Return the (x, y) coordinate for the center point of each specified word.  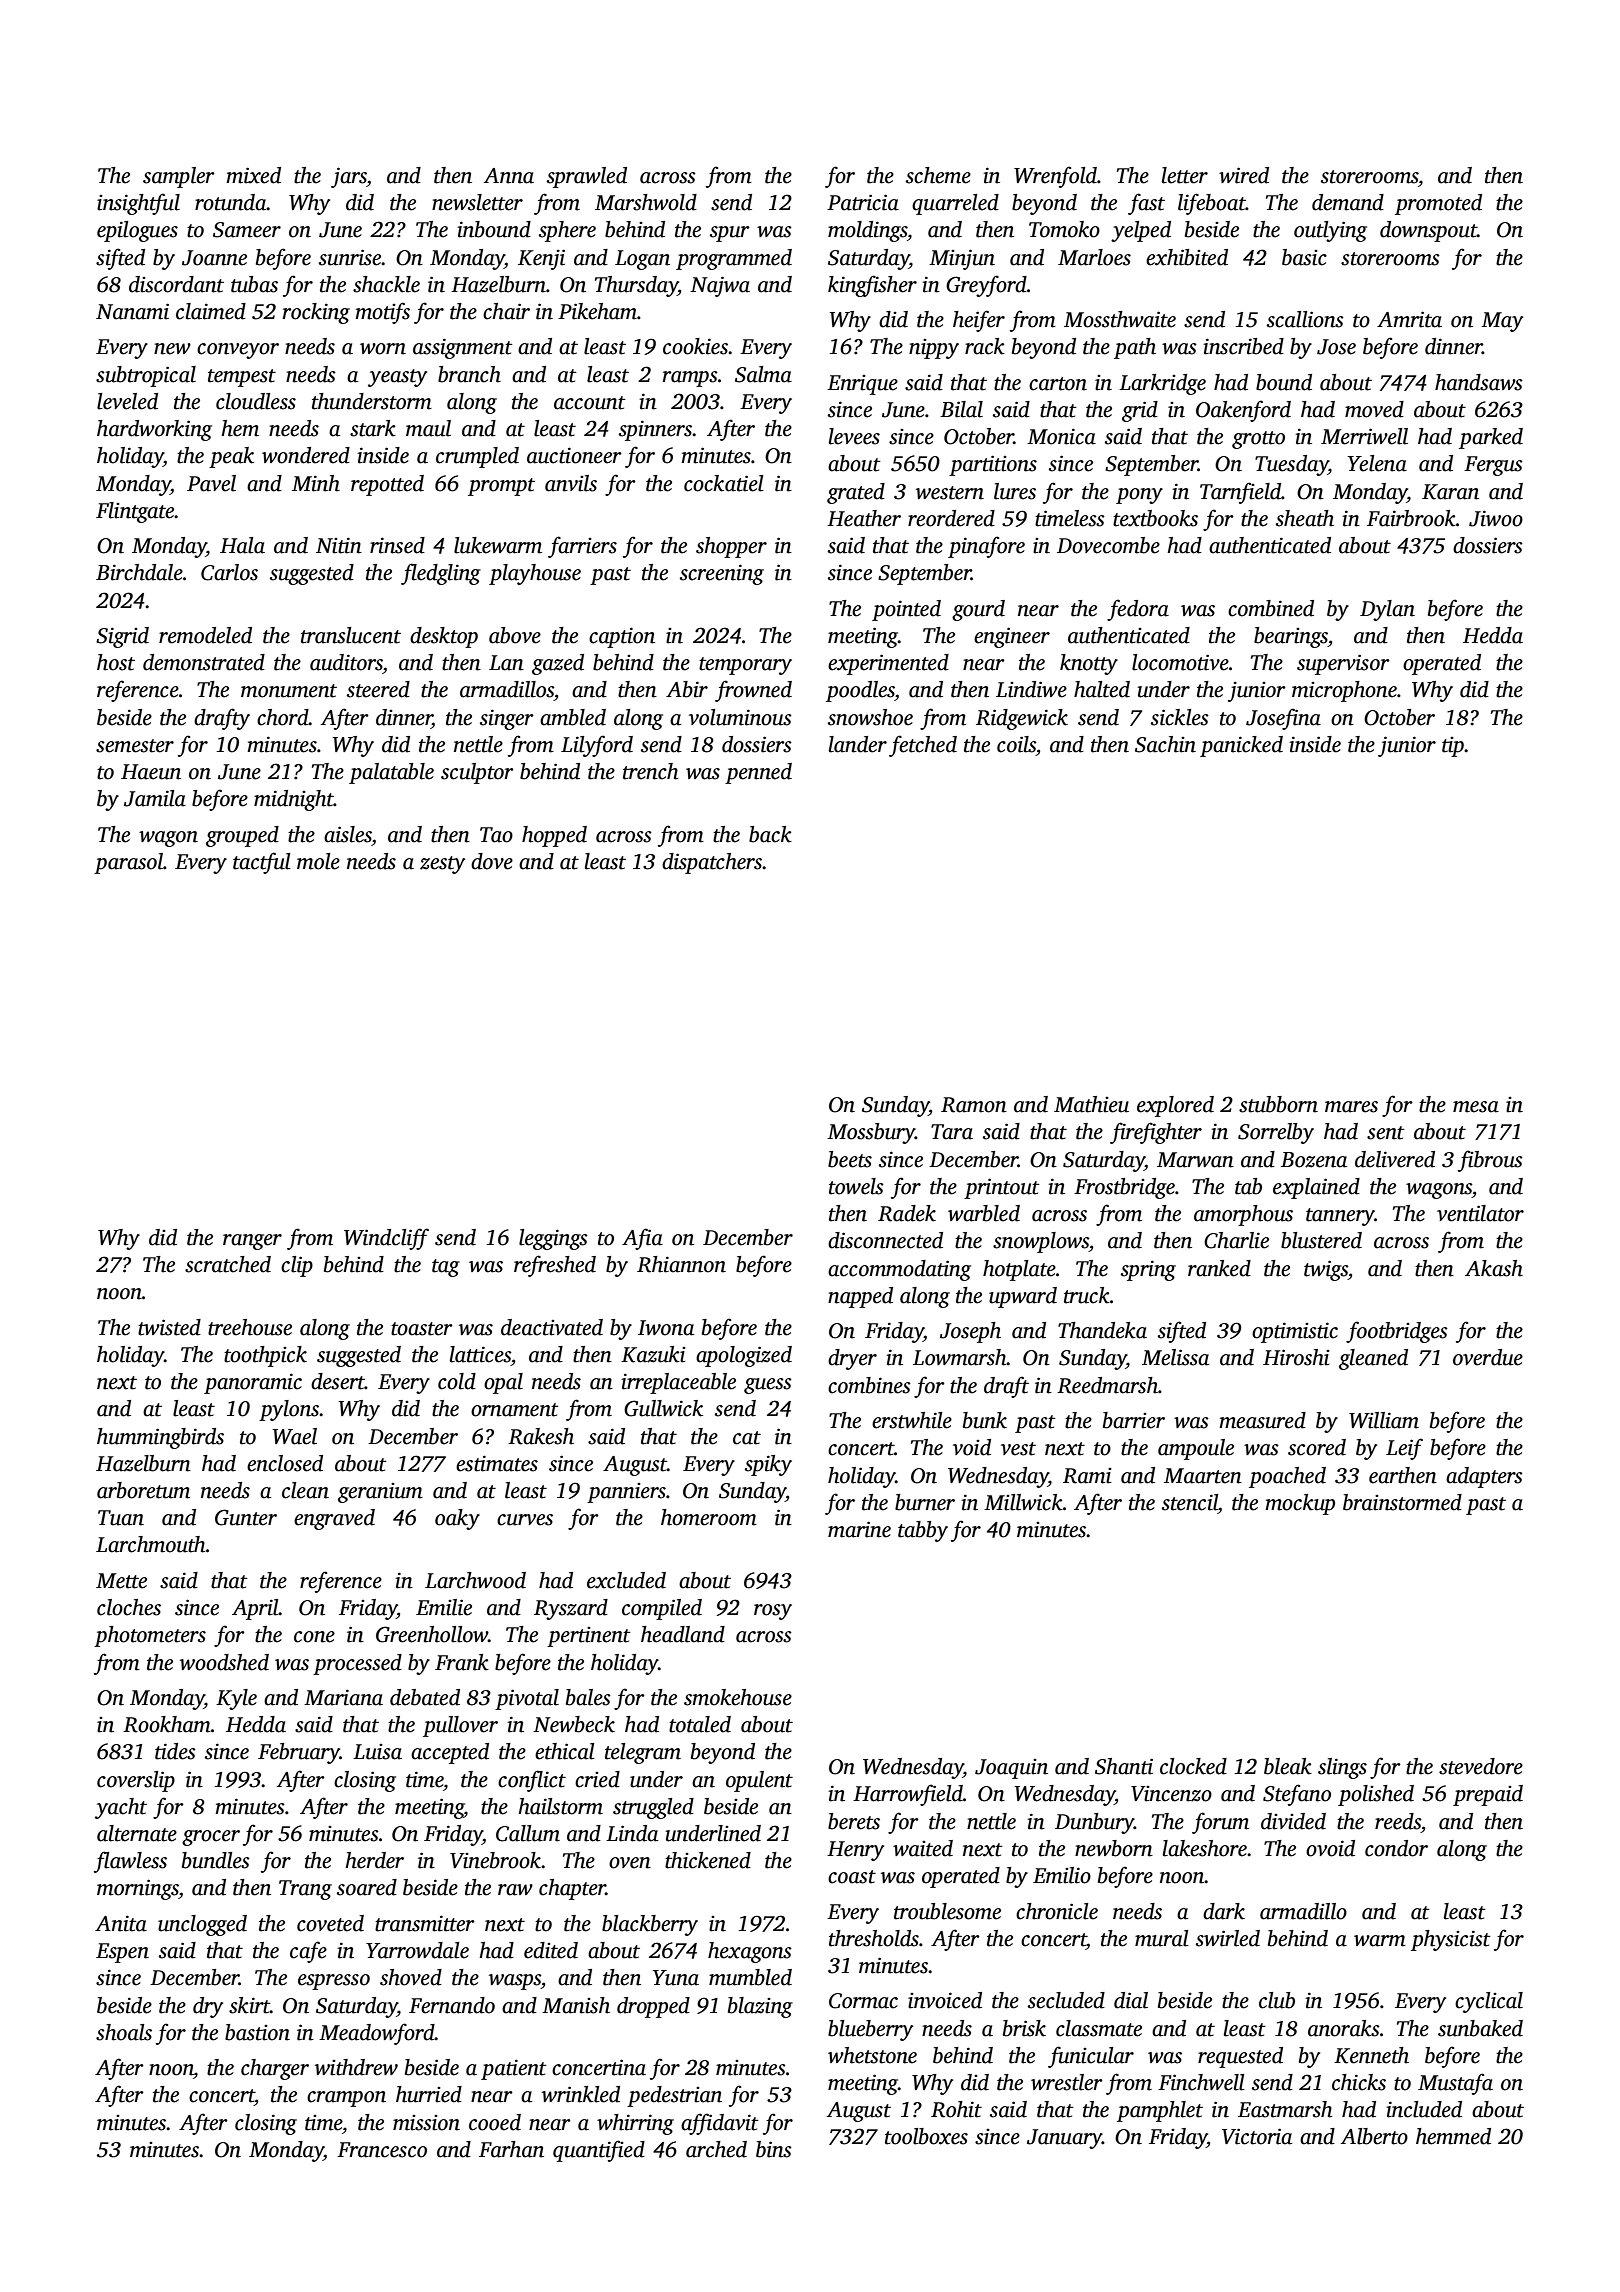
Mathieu (1091, 1104)
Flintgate (135, 512)
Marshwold (646, 202)
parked (1491, 438)
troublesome (947, 1911)
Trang (305, 1890)
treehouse (250, 1327)
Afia (642, 1239)
